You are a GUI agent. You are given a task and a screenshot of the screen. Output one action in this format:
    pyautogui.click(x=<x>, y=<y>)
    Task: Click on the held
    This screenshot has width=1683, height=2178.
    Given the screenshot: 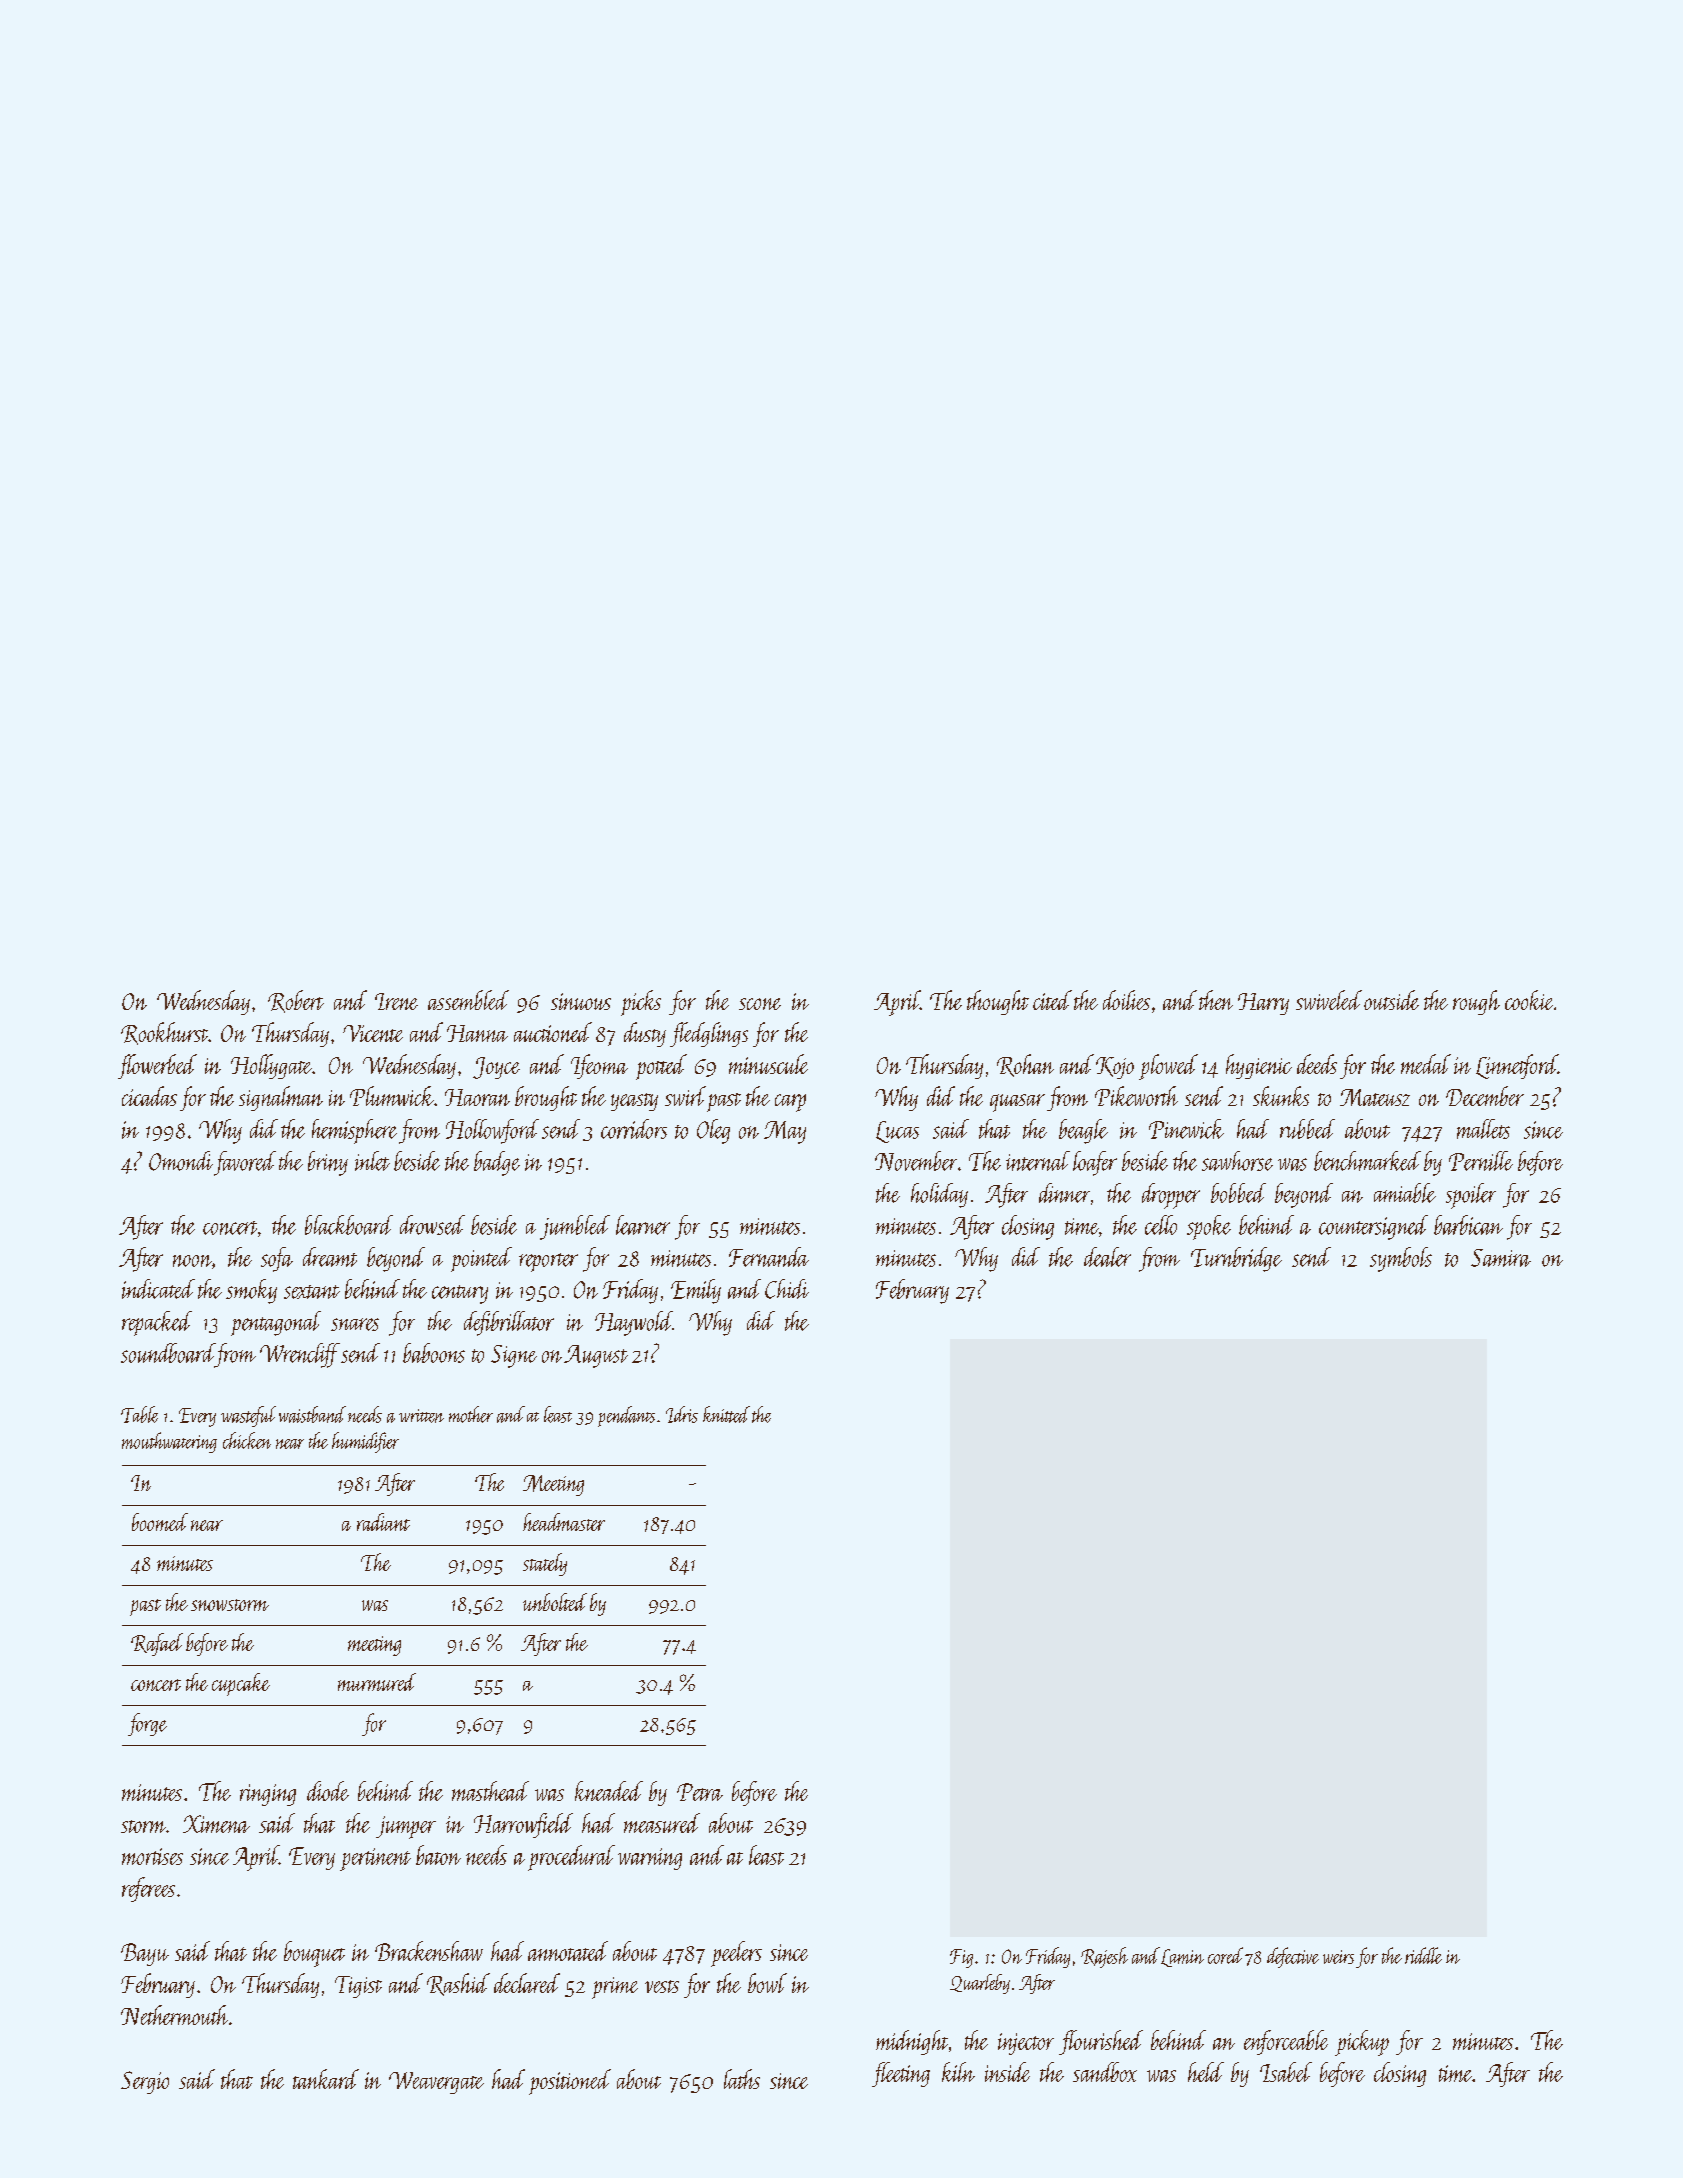 What is the action you would take?
    pyautogui.click(x=1206, y=2072)
